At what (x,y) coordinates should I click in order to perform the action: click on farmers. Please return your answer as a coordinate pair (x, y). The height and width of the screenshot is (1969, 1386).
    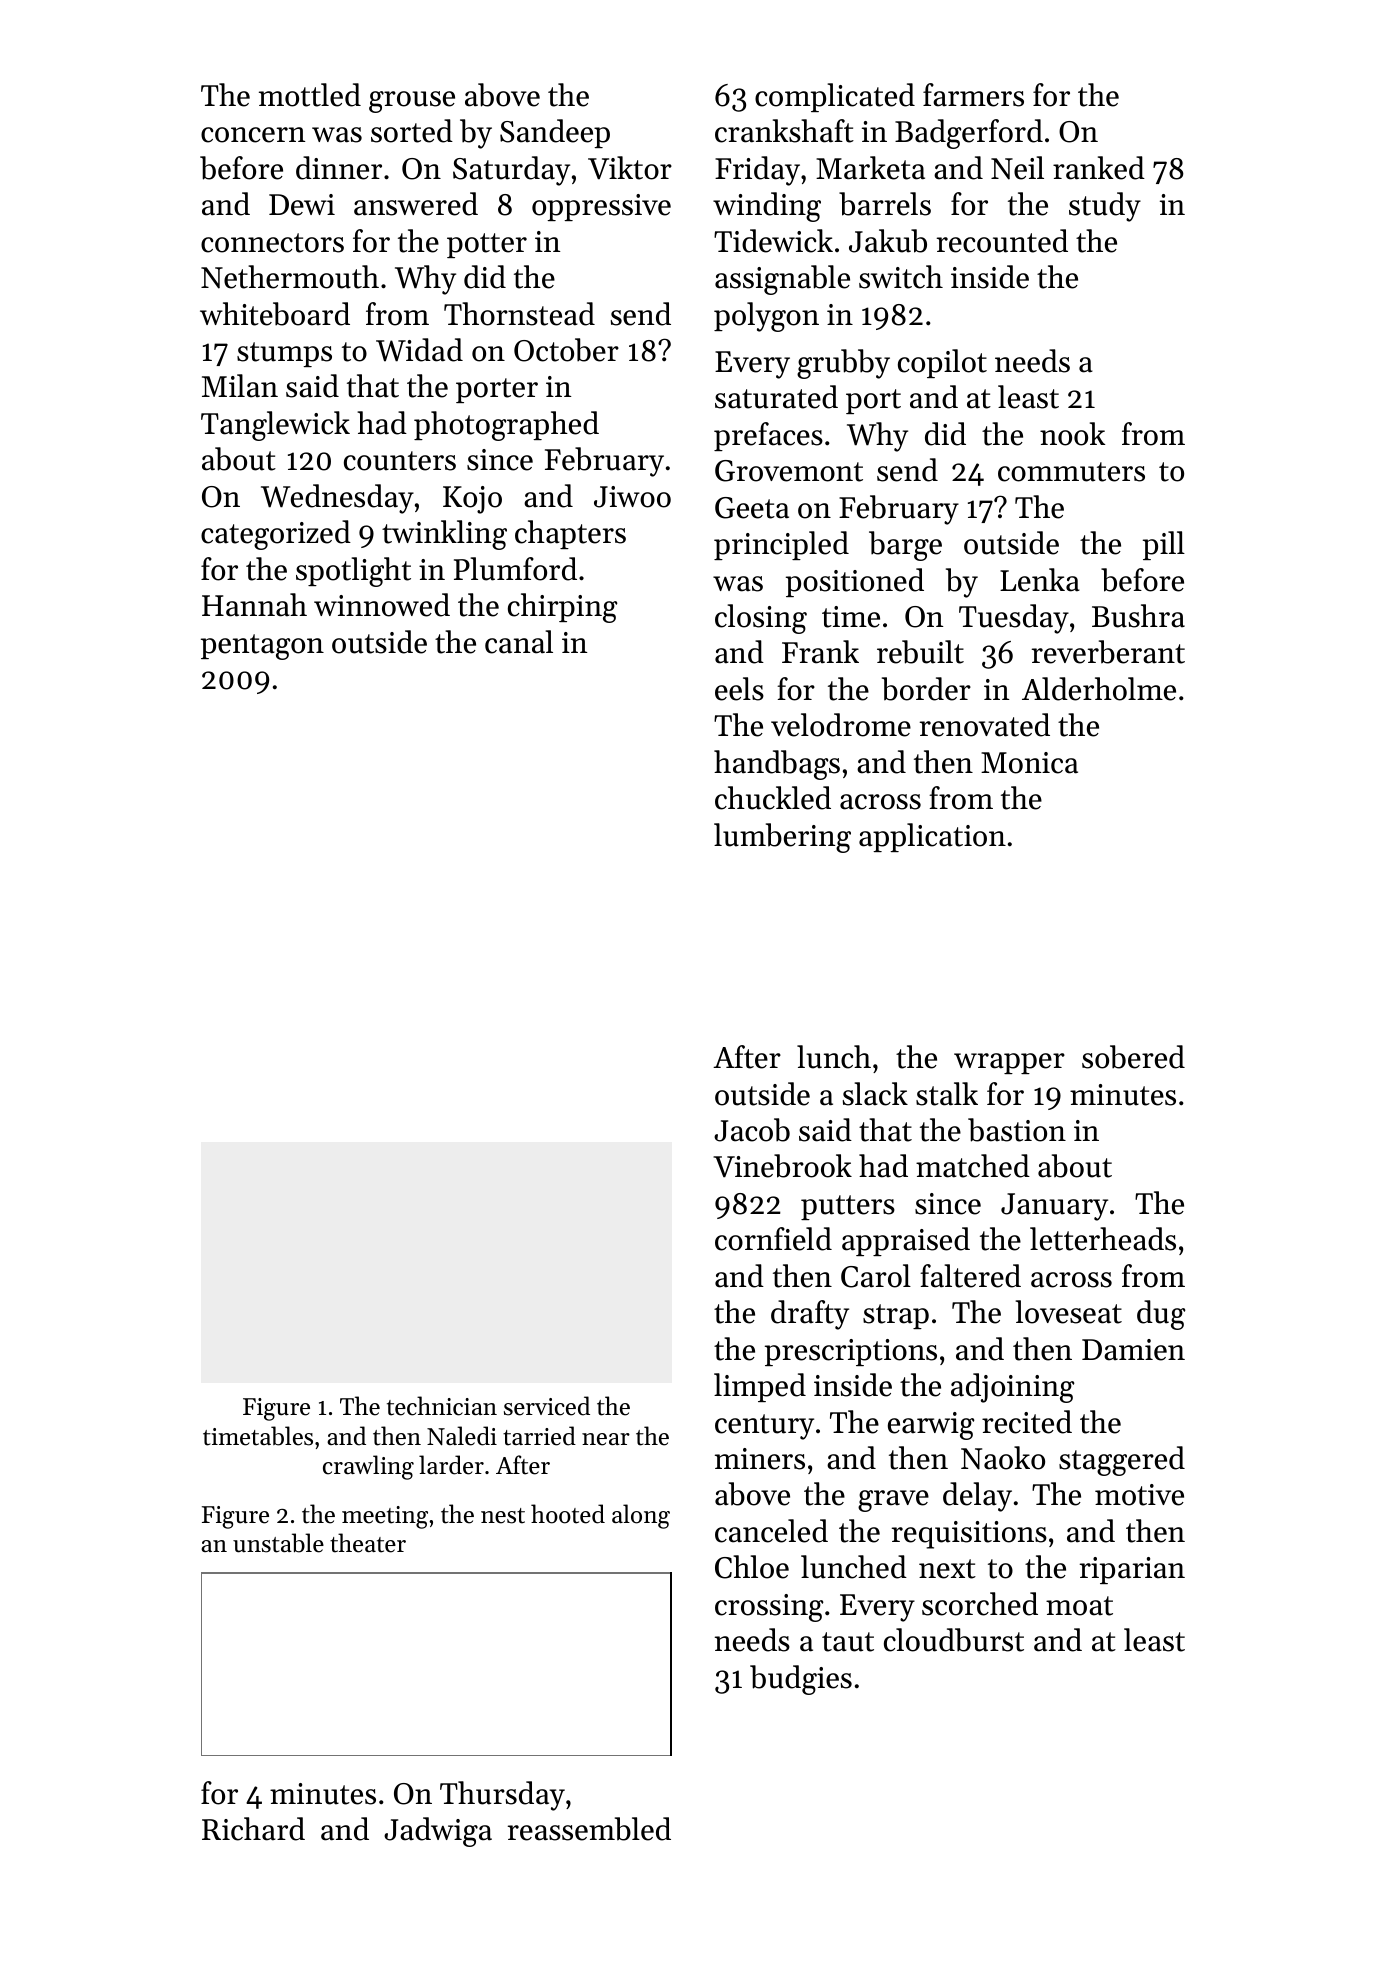
    Looking at the image, I should click on (973, 95).
